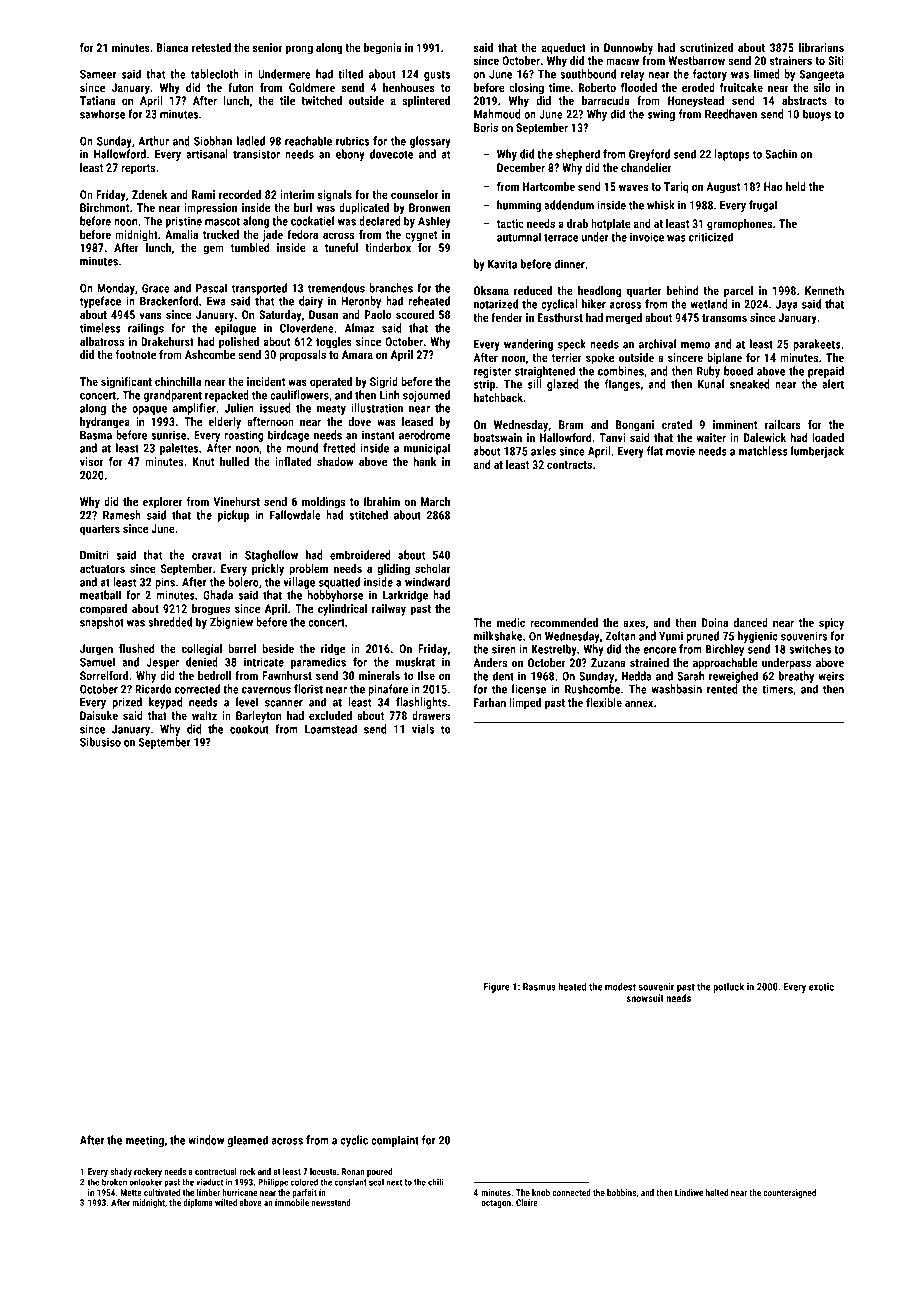 This screenshot has width=924, height=1308. I want to click on Mahmoud, so click(497, 114).
